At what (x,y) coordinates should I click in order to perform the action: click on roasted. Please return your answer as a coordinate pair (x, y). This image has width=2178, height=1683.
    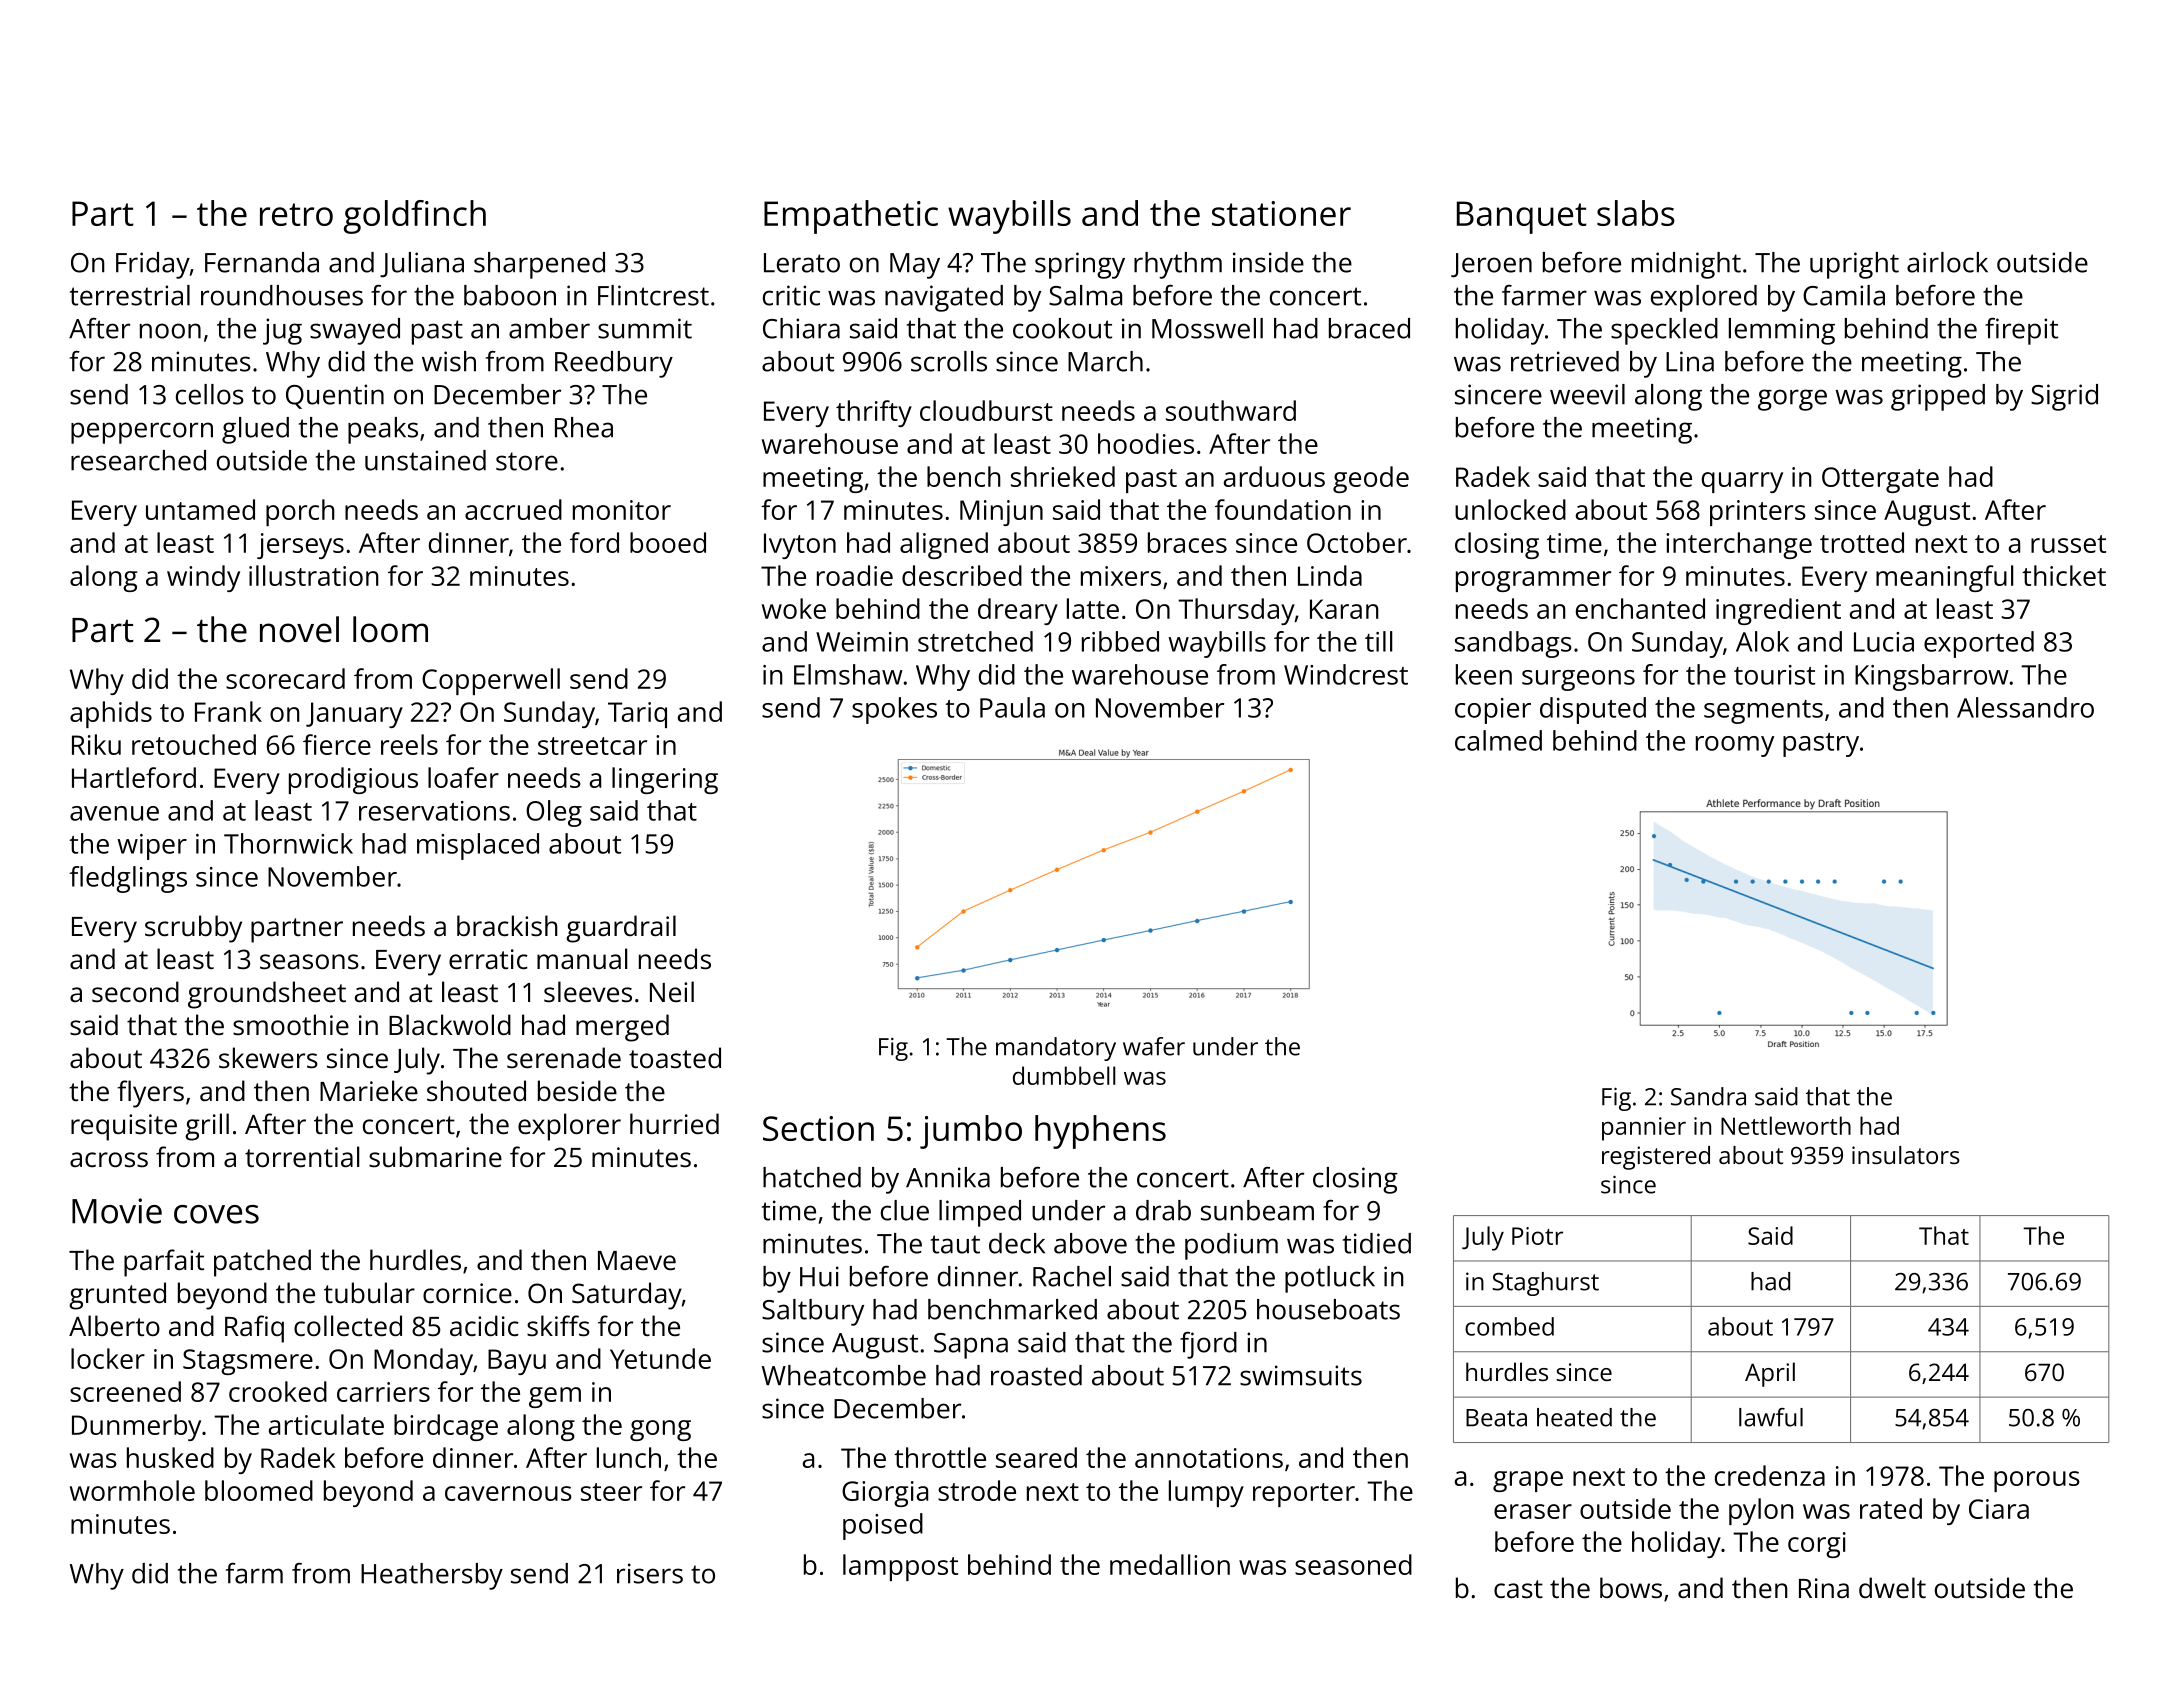
    Looking at the image, I should click on (1036, 1375).
